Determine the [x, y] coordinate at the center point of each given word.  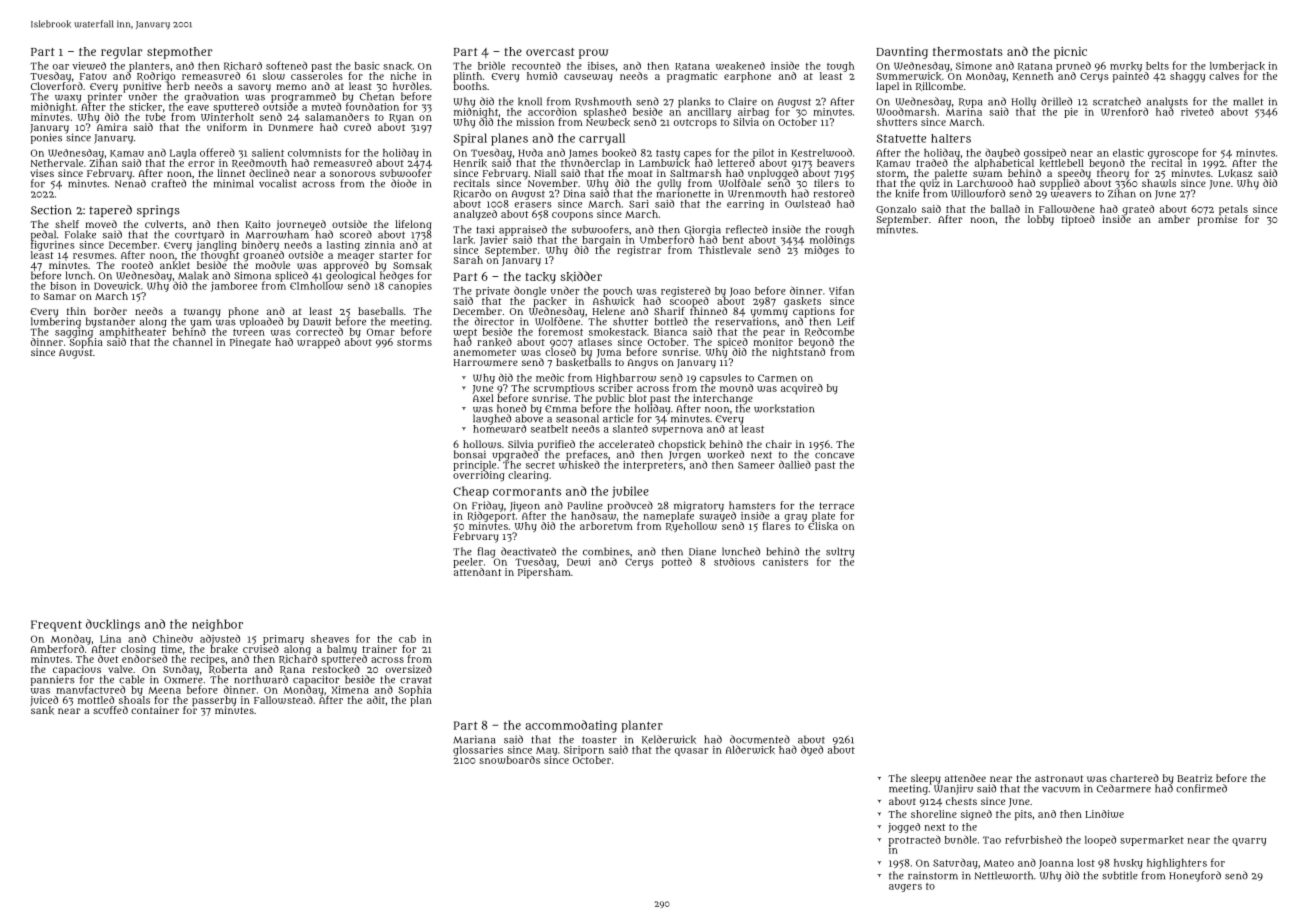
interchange [723, 399]
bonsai [470, 454]
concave [834, 456]
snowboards [509, 760]
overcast [550, 52]
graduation [211, 97]
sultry [840, 552]
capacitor [316, 680]
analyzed [475, 215]
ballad [1005, 209]
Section [51, 210]
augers [905, 888]
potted [677, 562]
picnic [1070, 53]
